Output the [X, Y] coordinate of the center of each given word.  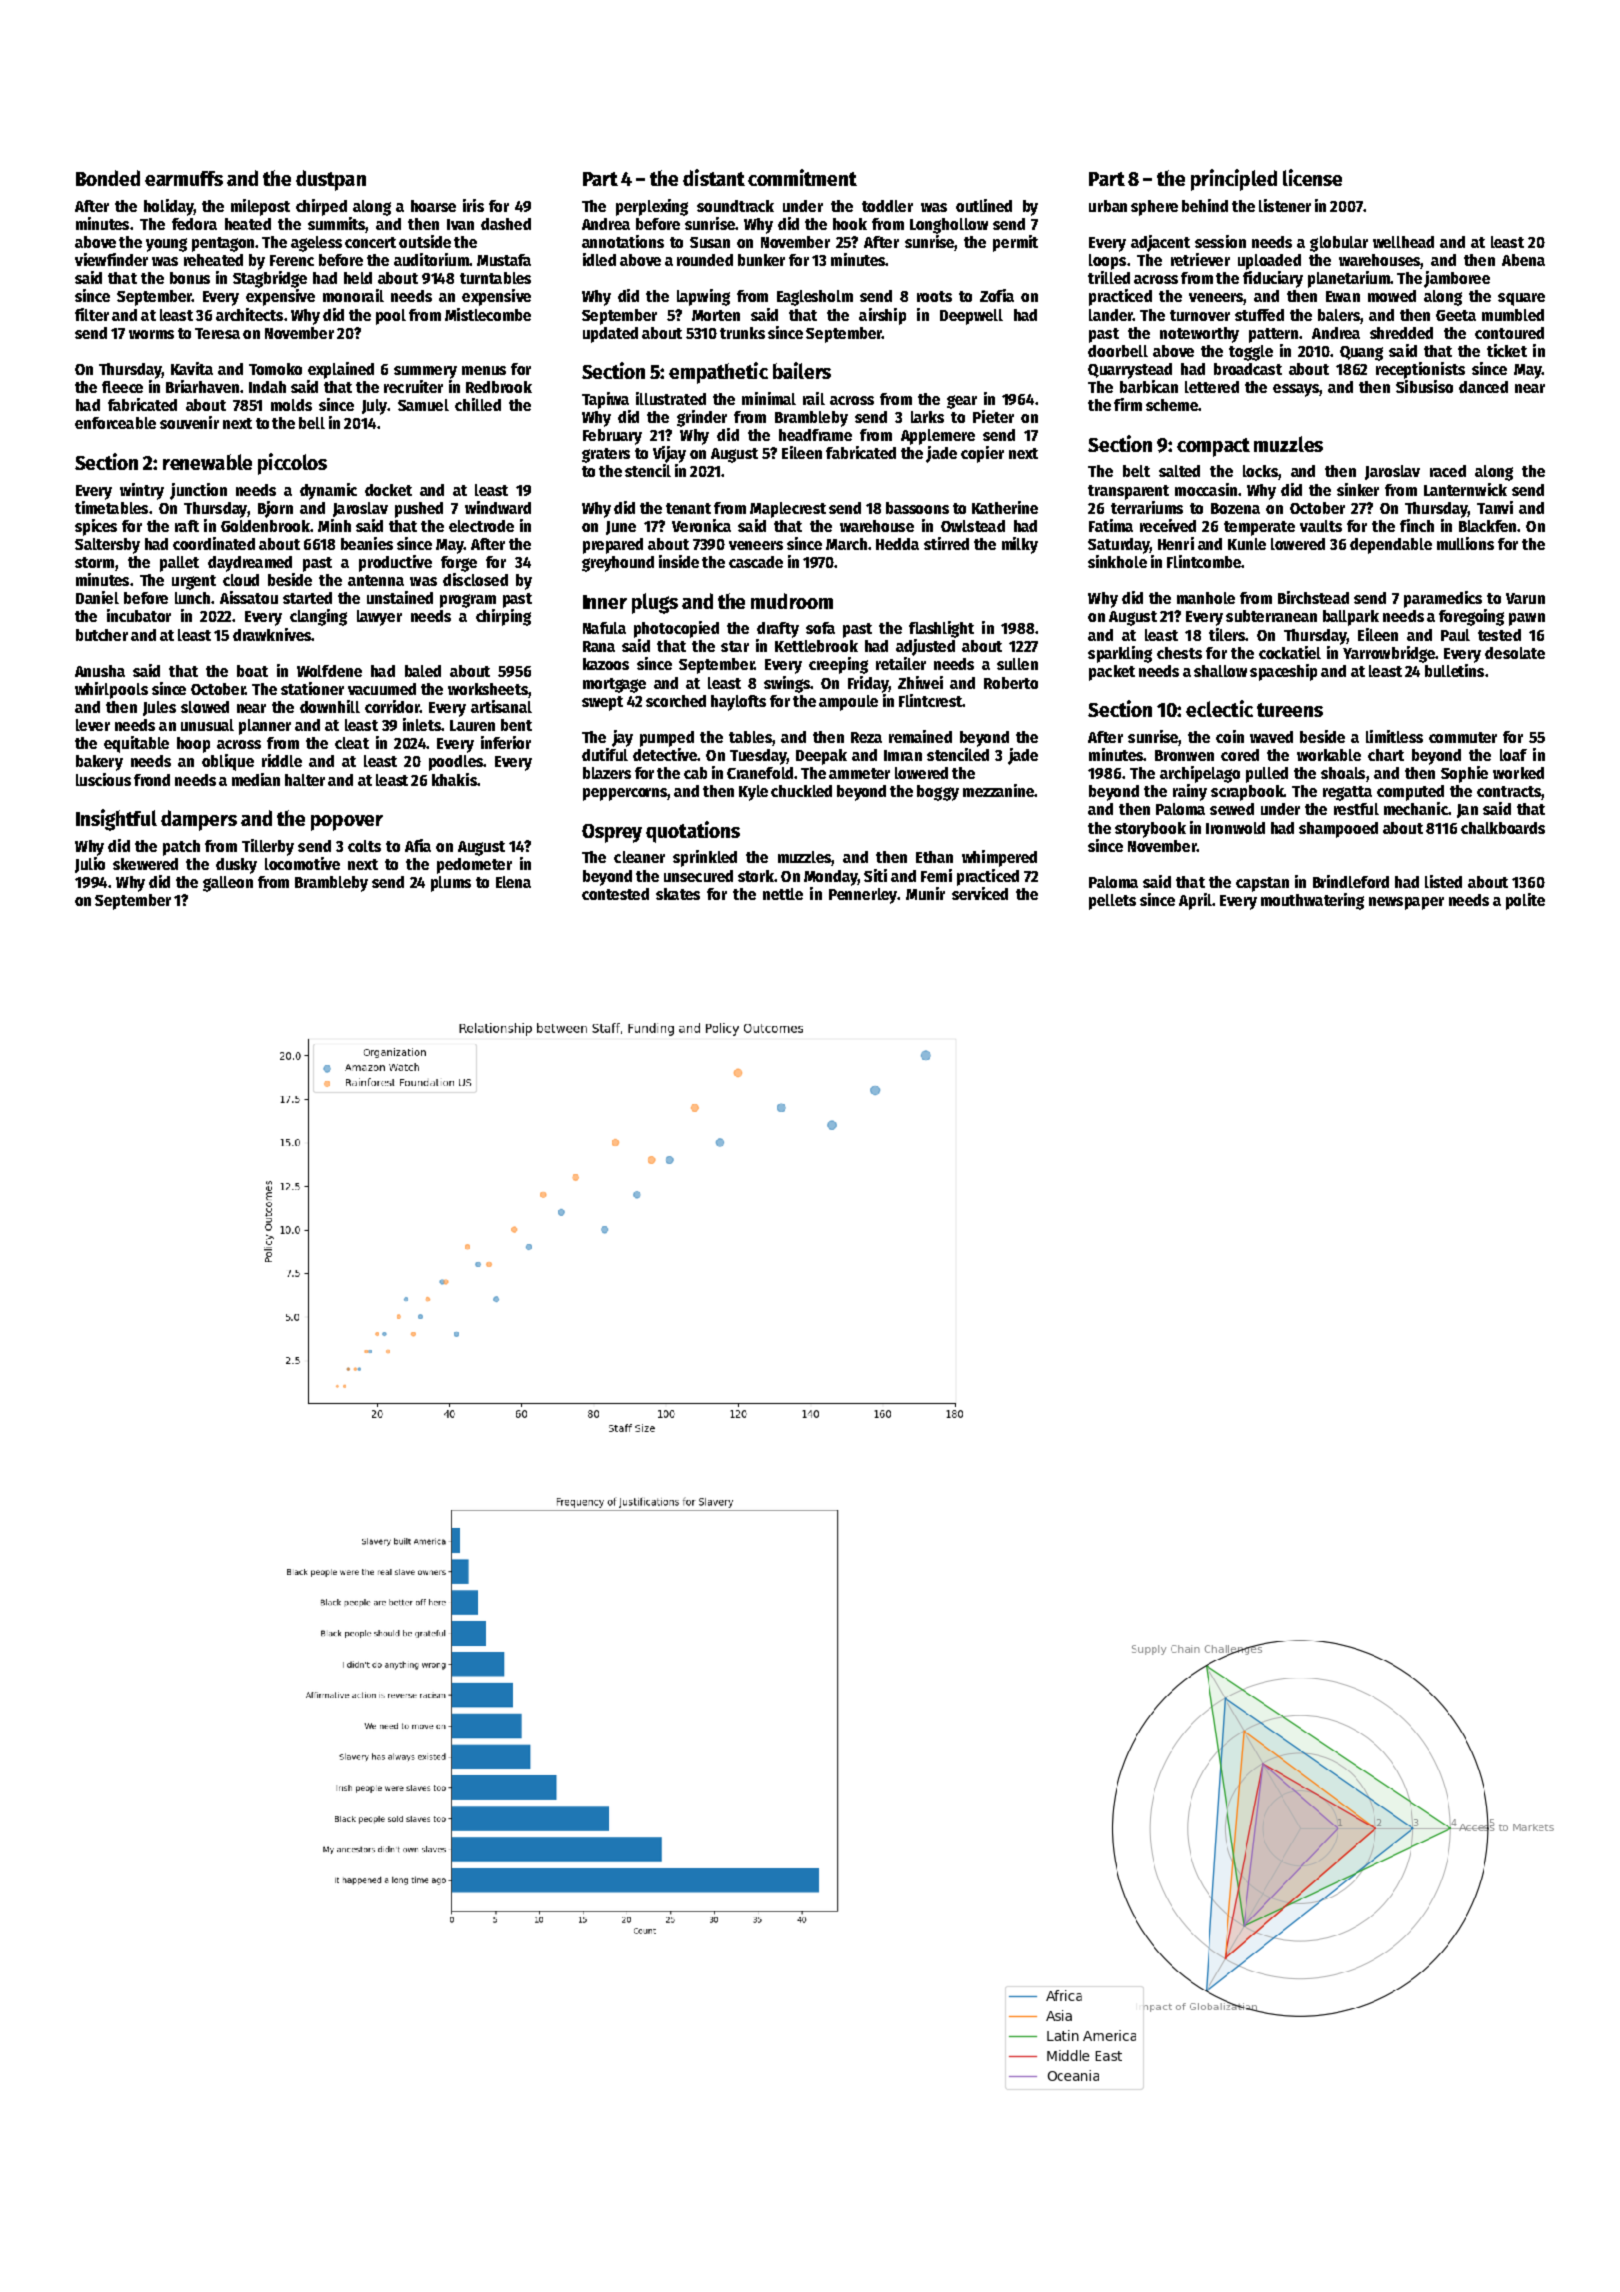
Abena [1523, 260]
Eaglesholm [815, 298]
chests [1179, 653]
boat [252, 671]
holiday [168, 207]
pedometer [474, 866]
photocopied [676, 629]
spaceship [1283, 672]
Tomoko [275, 369]
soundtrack [735, 206]
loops [1107, 262]
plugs [655, 603]
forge [459, 564]
